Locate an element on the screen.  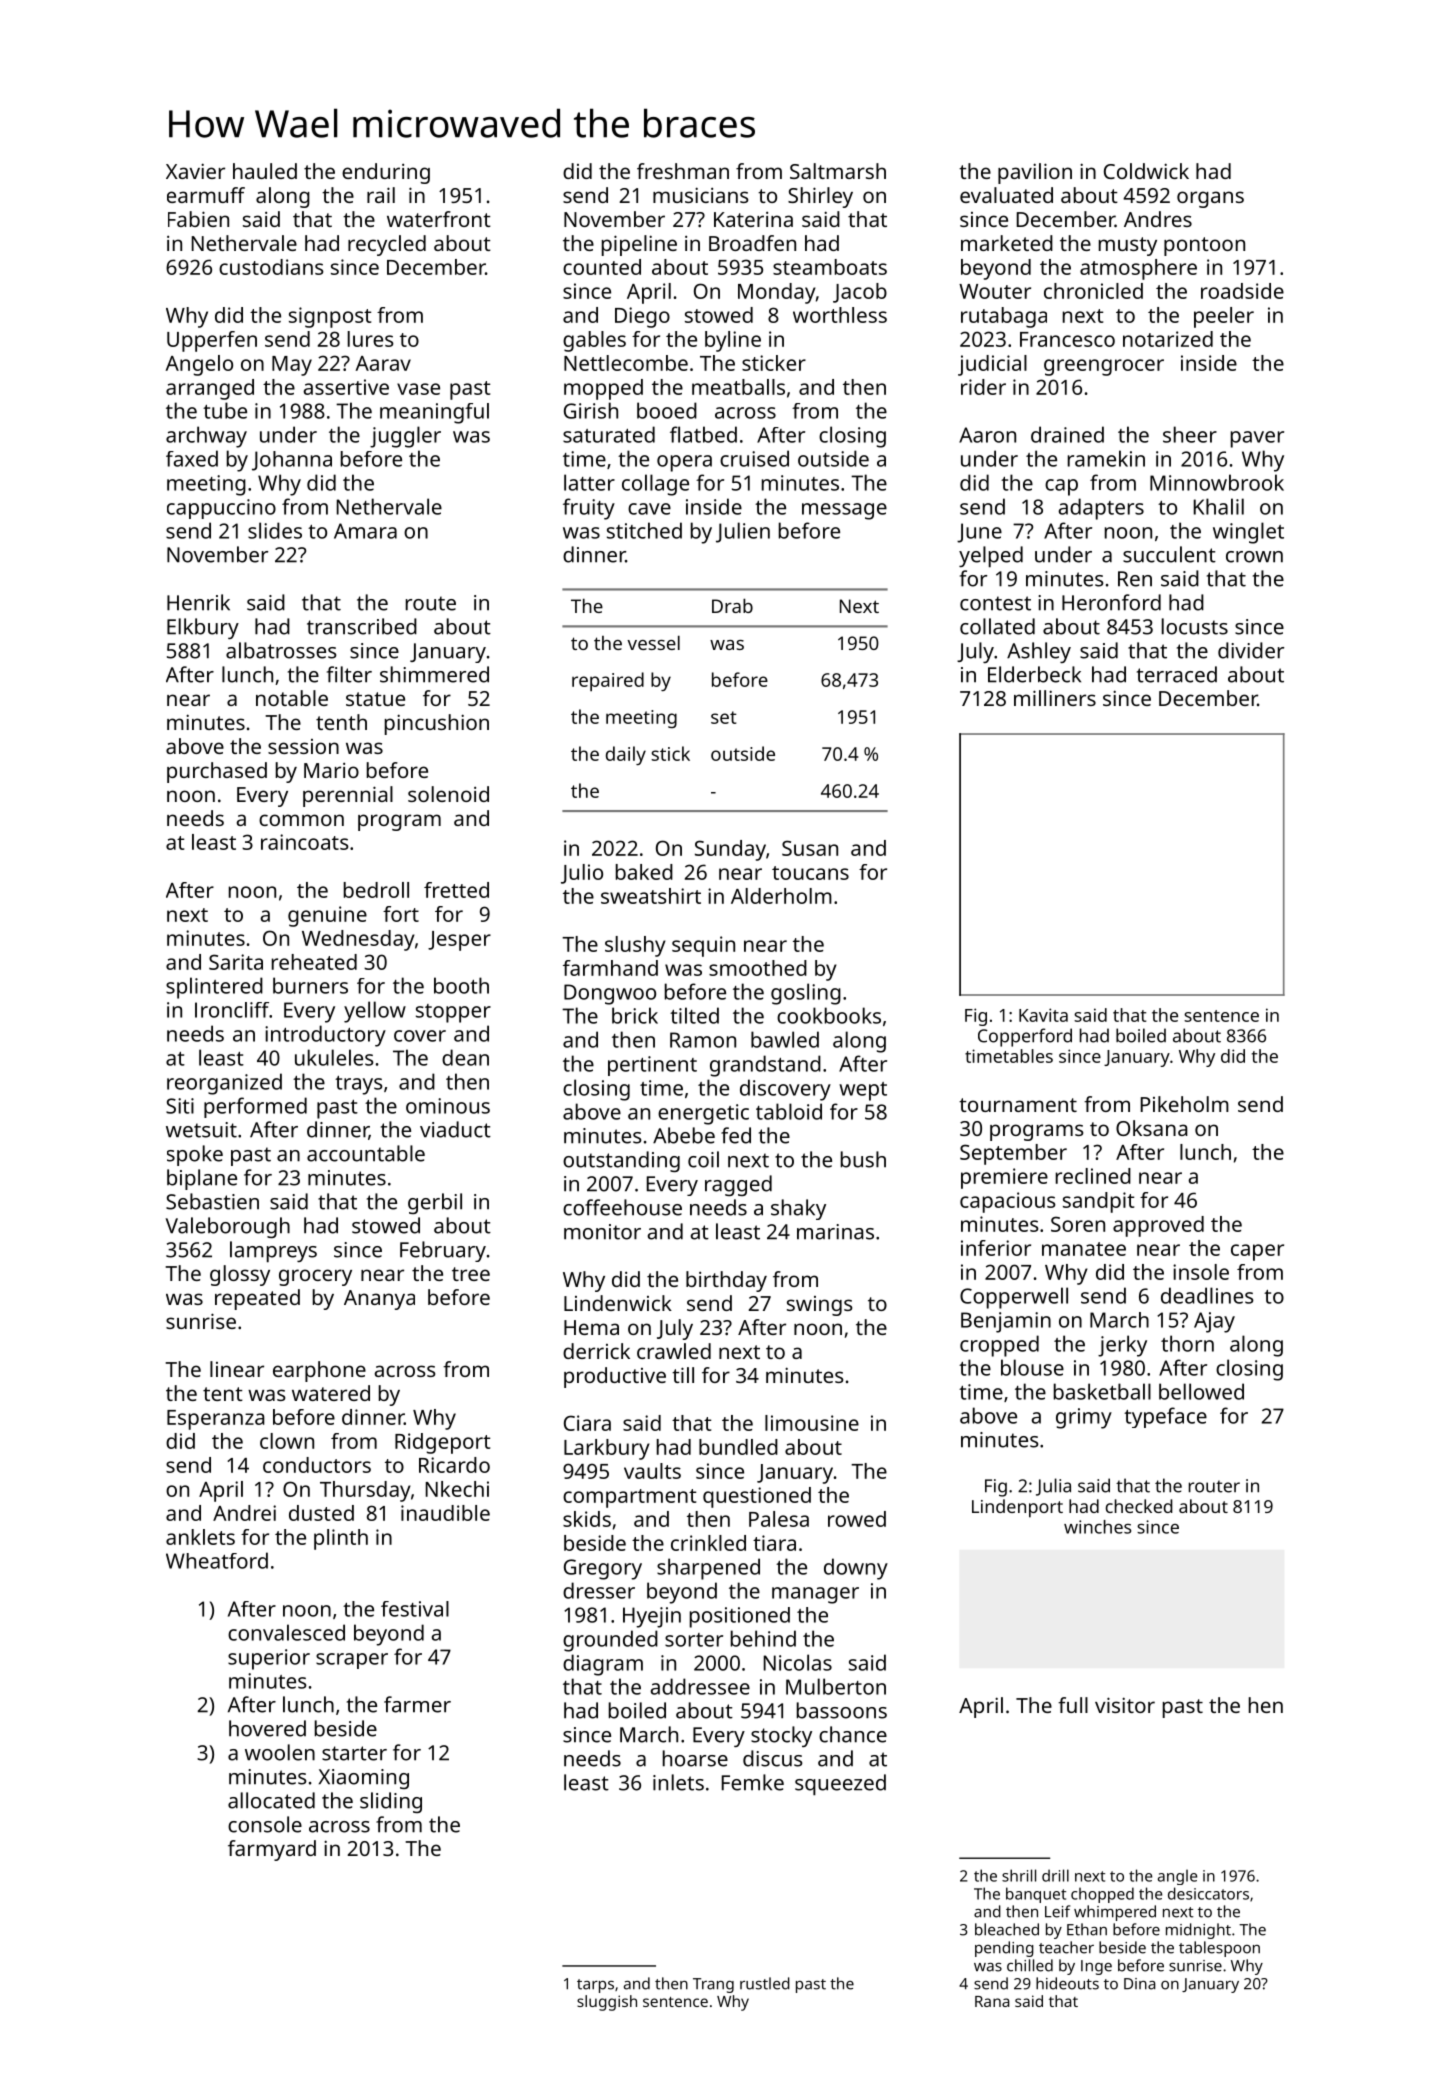
farmyard is located at coordinates (272, 1850).
